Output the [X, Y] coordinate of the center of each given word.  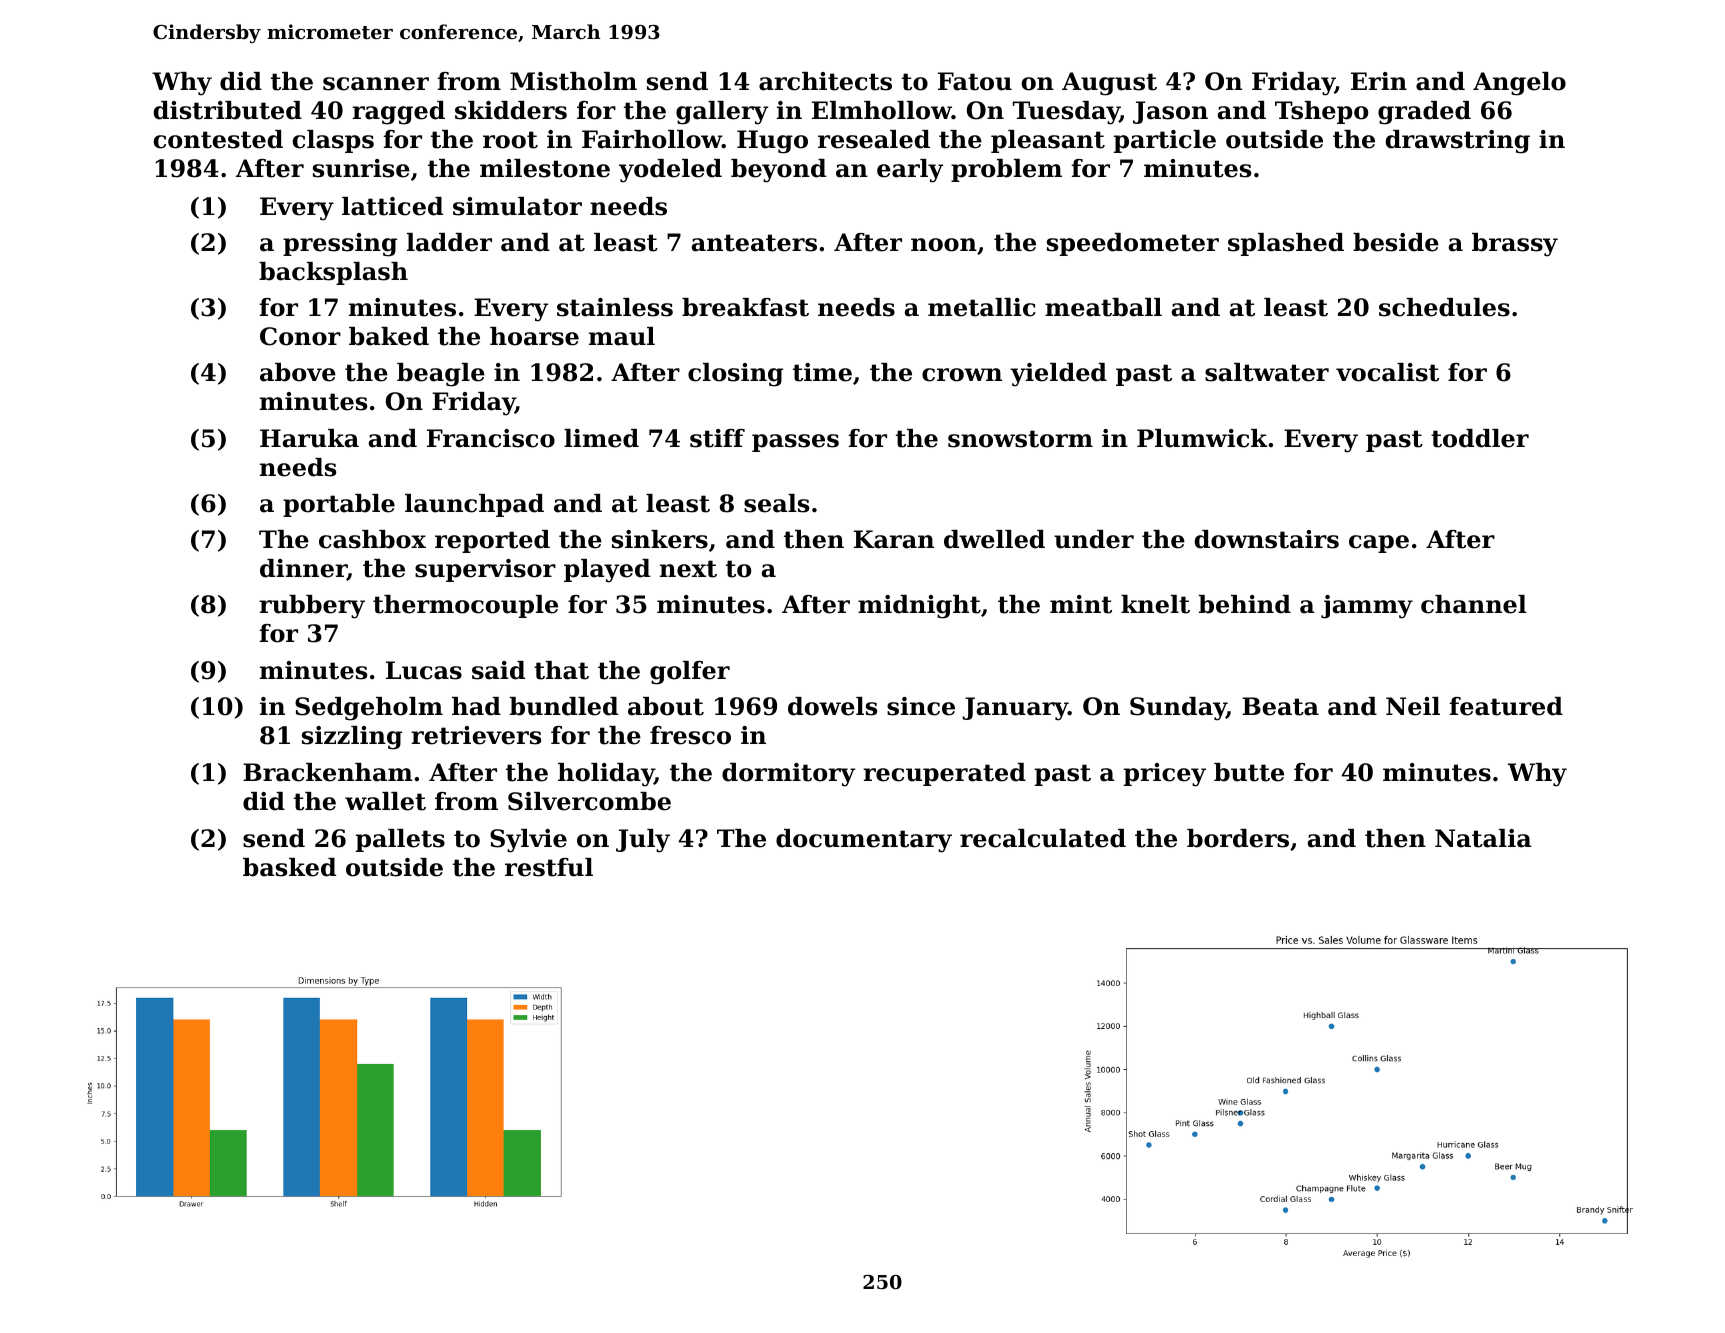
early [910, 171]
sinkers [660, 539]
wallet [385, 801]
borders [1238, 838]
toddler [1480, 438]
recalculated [1043, 838]
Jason [1170, 112]
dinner [303, 569]
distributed [228, 110]
